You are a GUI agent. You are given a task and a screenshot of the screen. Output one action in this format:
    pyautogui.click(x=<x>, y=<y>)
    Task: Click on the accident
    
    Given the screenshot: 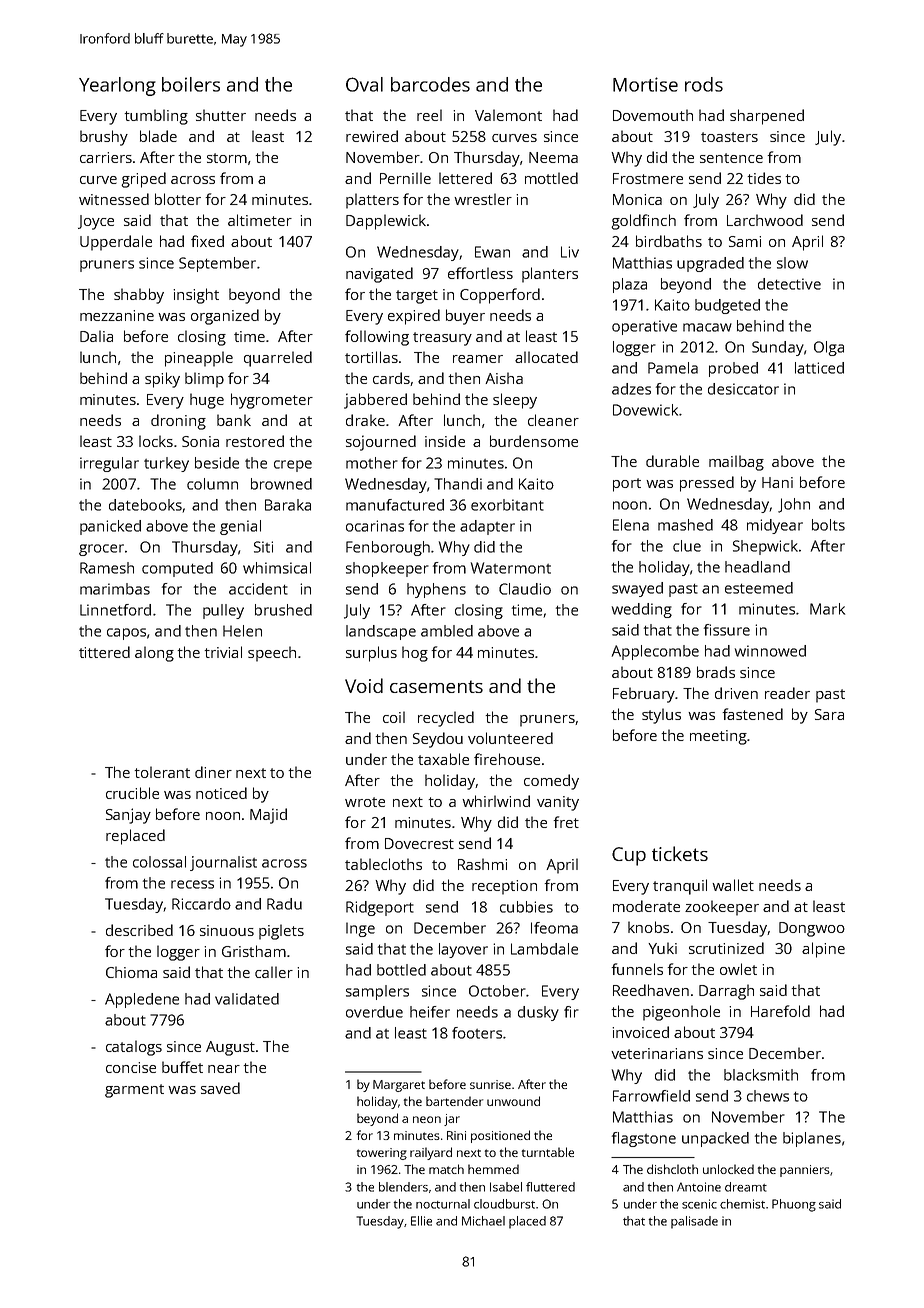 What is the action you would take?
    pyautogui.click(x=258, y=589)
